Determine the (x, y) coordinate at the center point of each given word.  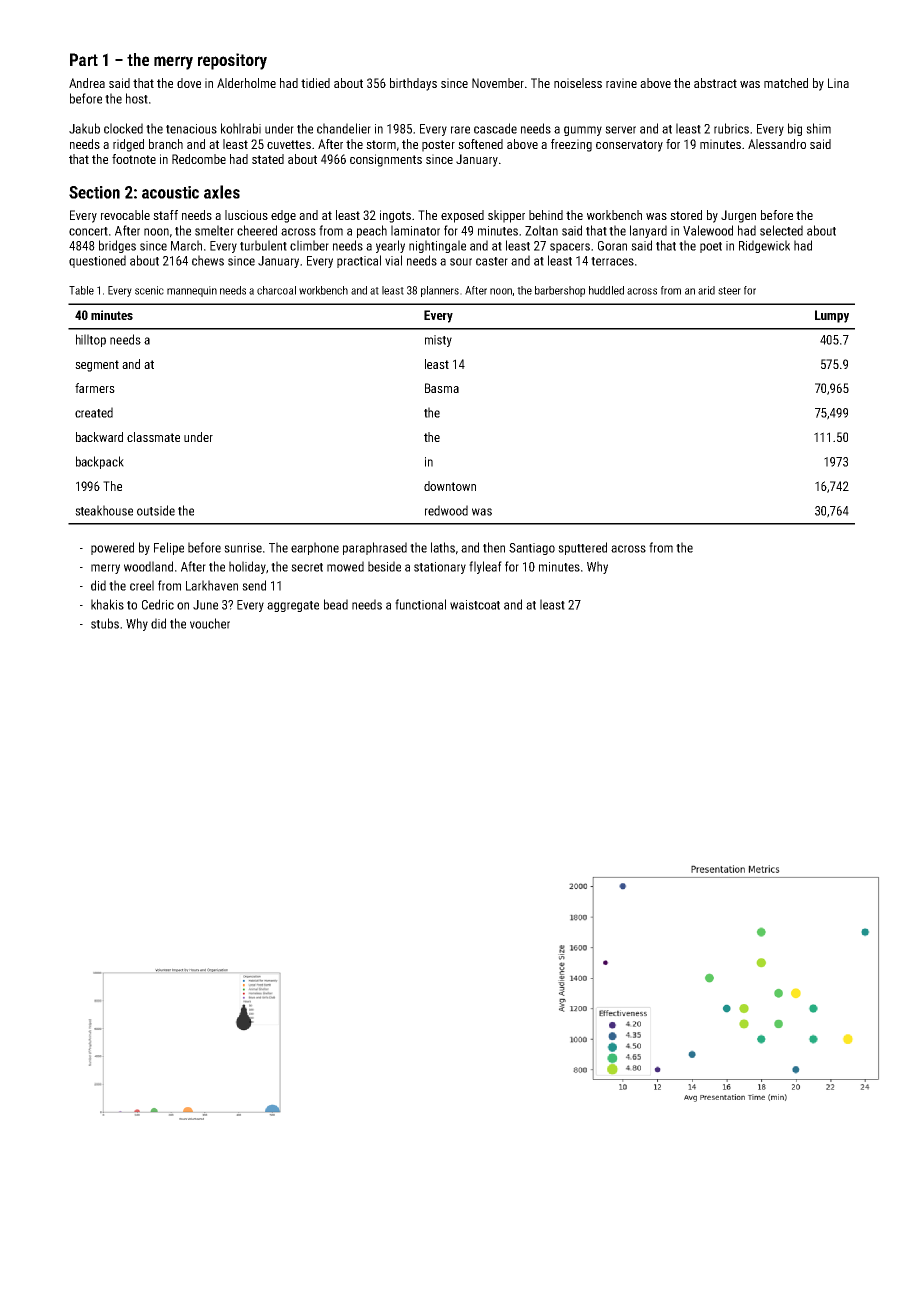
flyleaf (485, 567)
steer (729, 291)
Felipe (169, 548)
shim (818, 128)
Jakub (84, 128)
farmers (95, 388)
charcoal (276, 290)
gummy (583, 131)
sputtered (582, 548)
